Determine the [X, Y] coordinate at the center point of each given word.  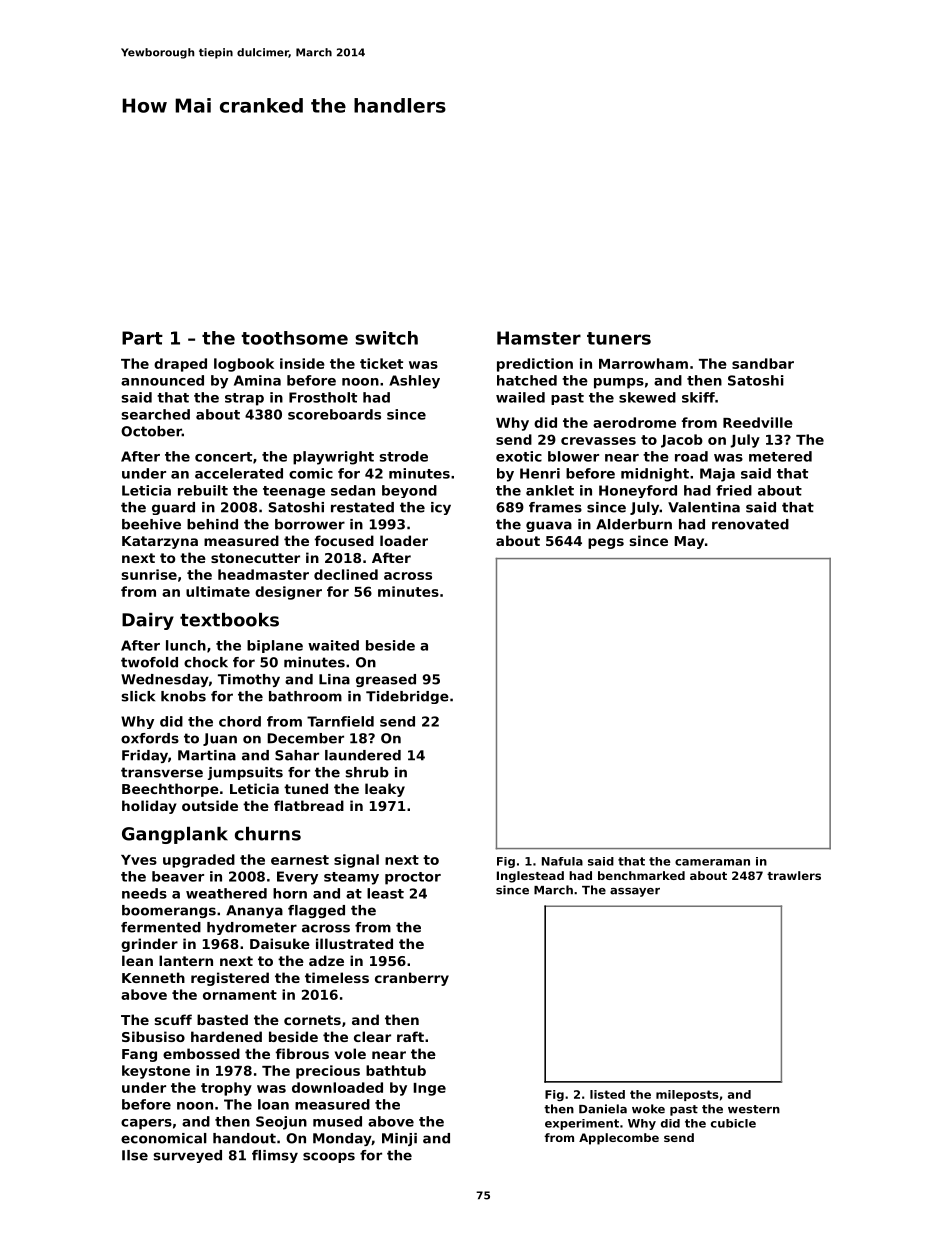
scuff [173, 1019]
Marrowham [643, 363]
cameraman [712, 862]
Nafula [562, 861]
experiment [582, 1124]
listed [607, 1094]
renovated [750, 524]
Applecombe [619, 1139]
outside [210, 805]
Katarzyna [160, 542]
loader [404, 540]
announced [162, 380]
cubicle [733, 1123]
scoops [329, 1157]
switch [386, 338]
